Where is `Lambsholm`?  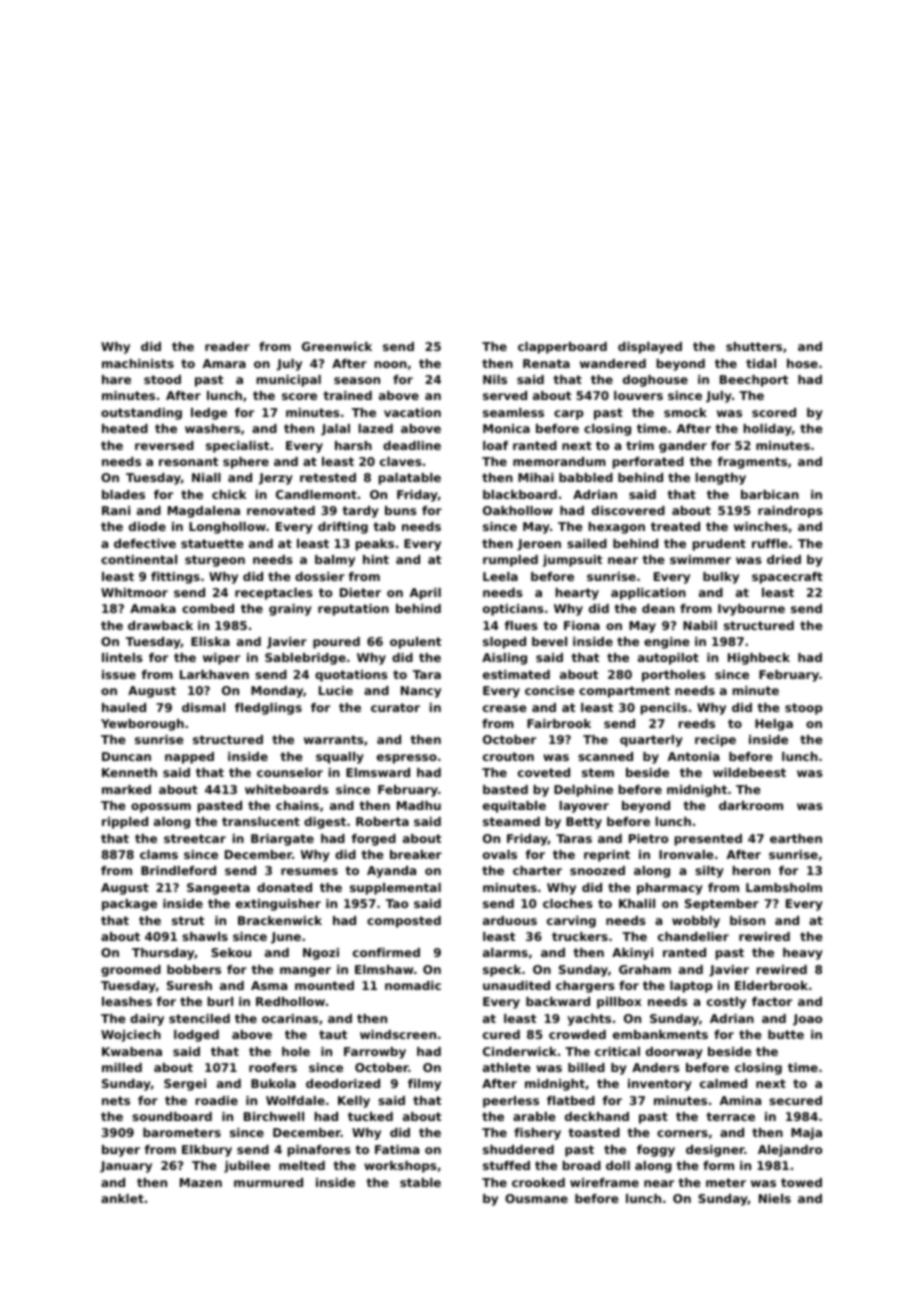
Lambsholm is located at coordinates (784, 887).
